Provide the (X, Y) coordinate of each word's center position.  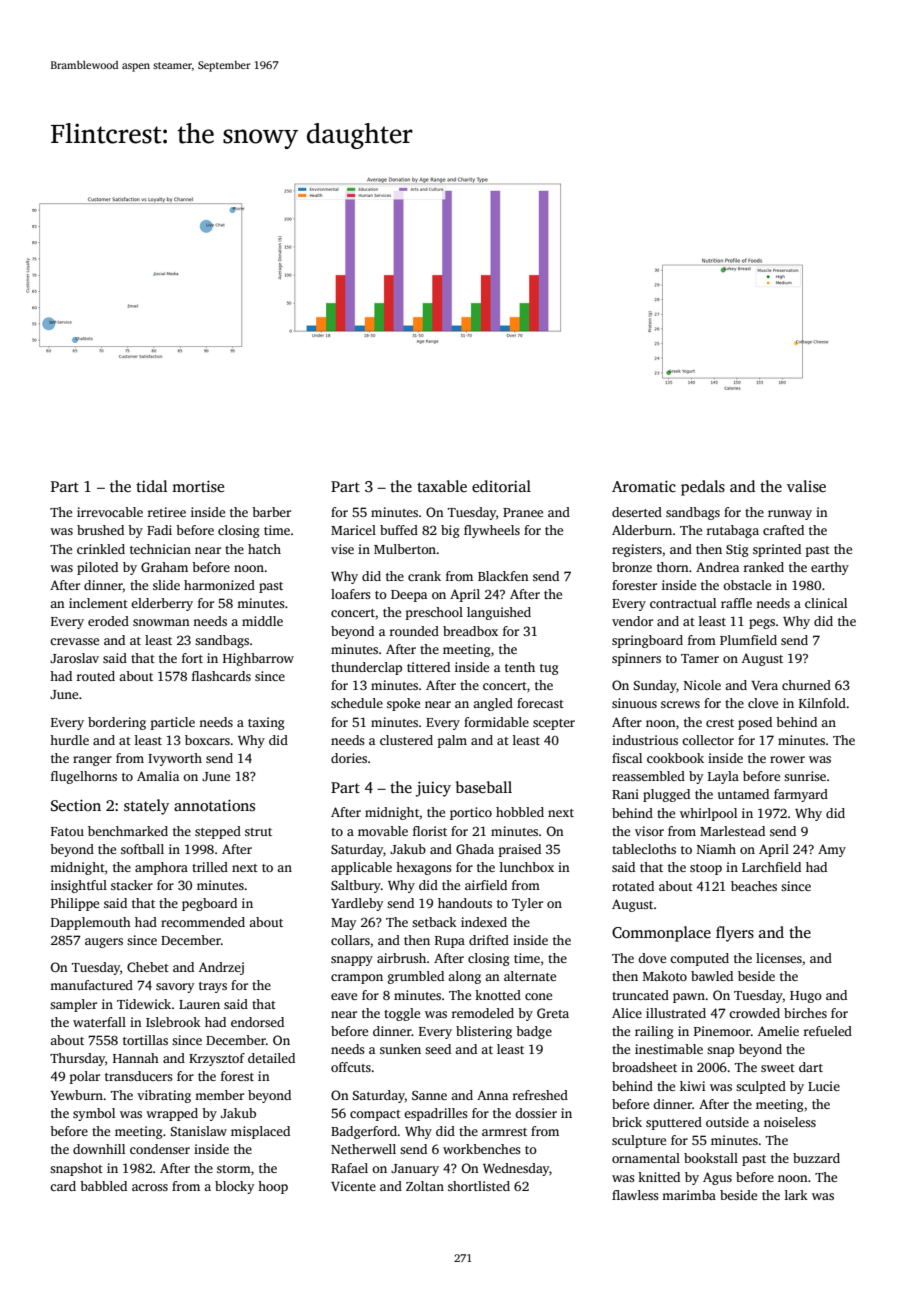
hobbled (520, 812)
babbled (103, 1186)
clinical (826, 603)
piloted (97, 568)
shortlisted (479, 1186)
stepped (218, 832)
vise (342, 549)
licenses (779, 958)
